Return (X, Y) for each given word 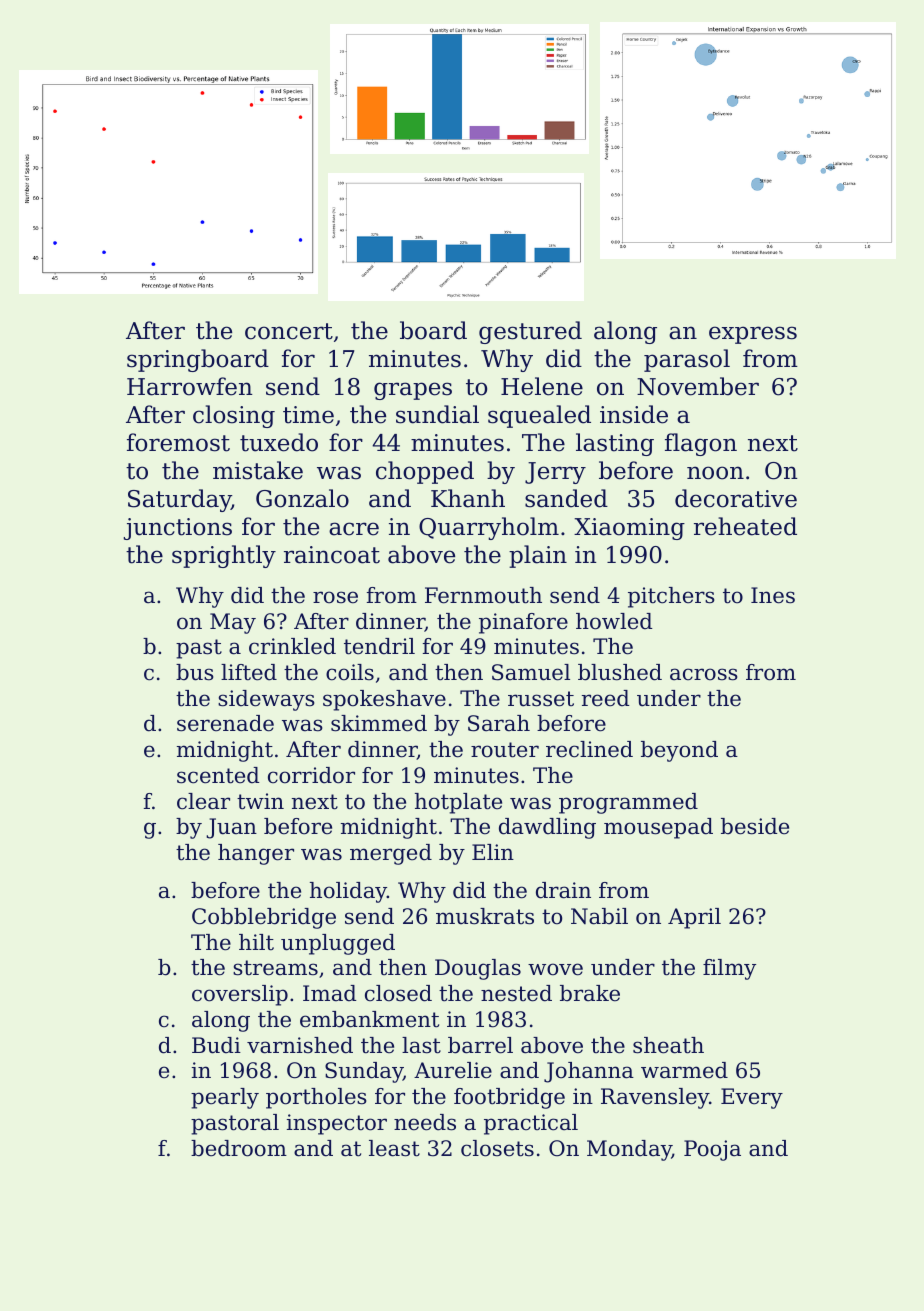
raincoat (332, 555)
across (704, 674)
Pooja (712, 1150)
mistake (258, 470)
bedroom (239, 1148)
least (394, 1148)
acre (354, 529)
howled (614, 621)
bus (195, 672)
